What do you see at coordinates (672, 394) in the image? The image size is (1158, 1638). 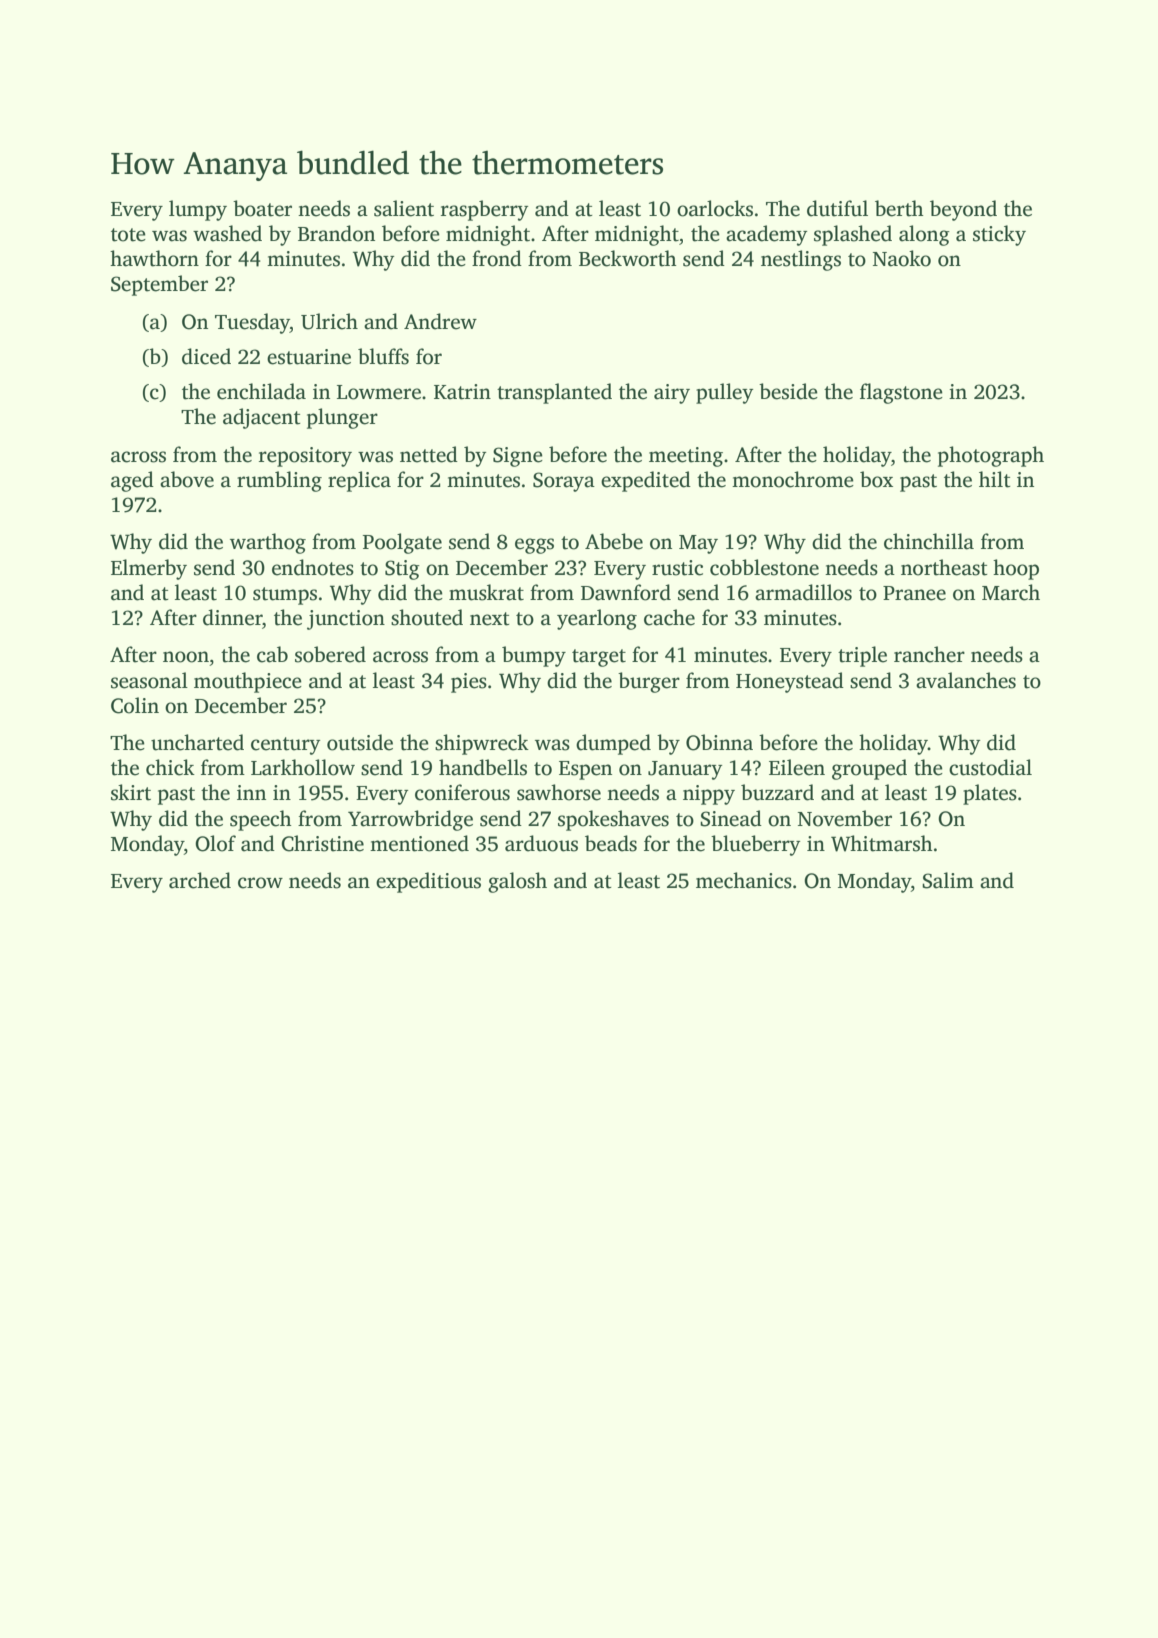 I see `airy` at bounding box center [672, 394].
